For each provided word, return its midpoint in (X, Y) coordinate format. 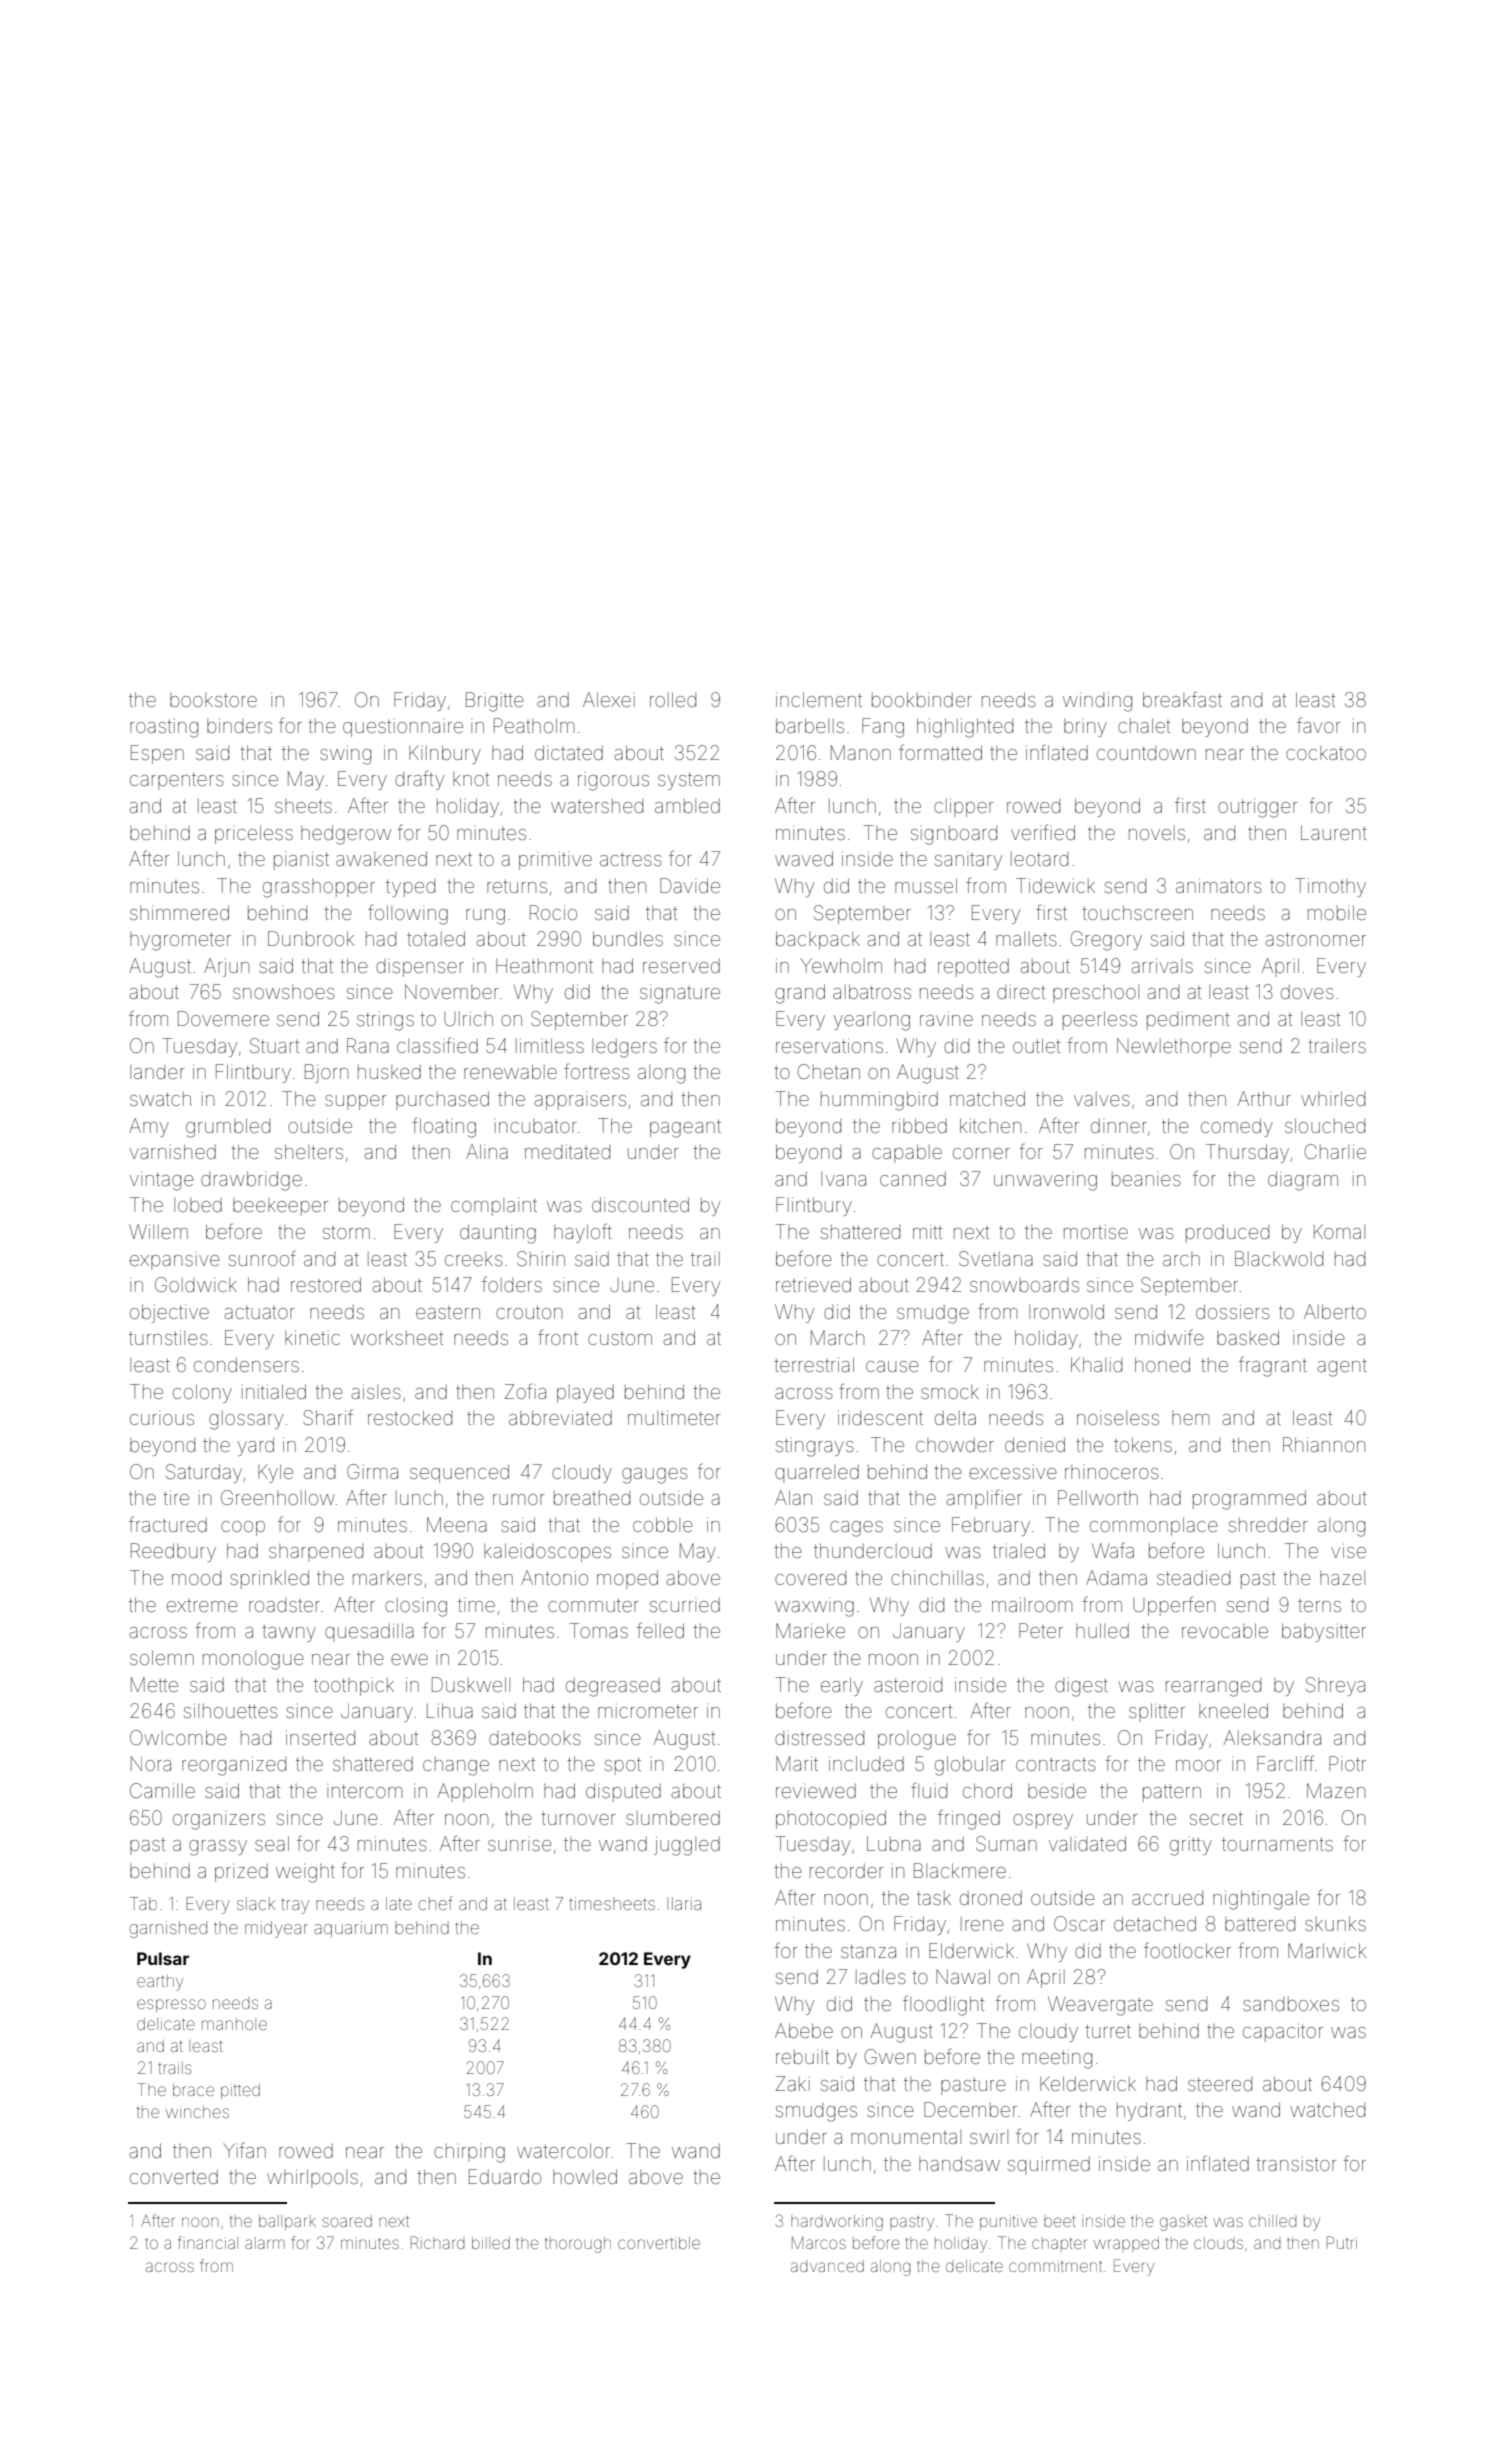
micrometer (648, 1711)
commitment (1055, 2266)
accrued (1167, 1898)
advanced (827, 2266)
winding (1097, 702)
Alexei (609, 699)
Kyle (275, 1473)
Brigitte (495, 702)
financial (208, 2242)
